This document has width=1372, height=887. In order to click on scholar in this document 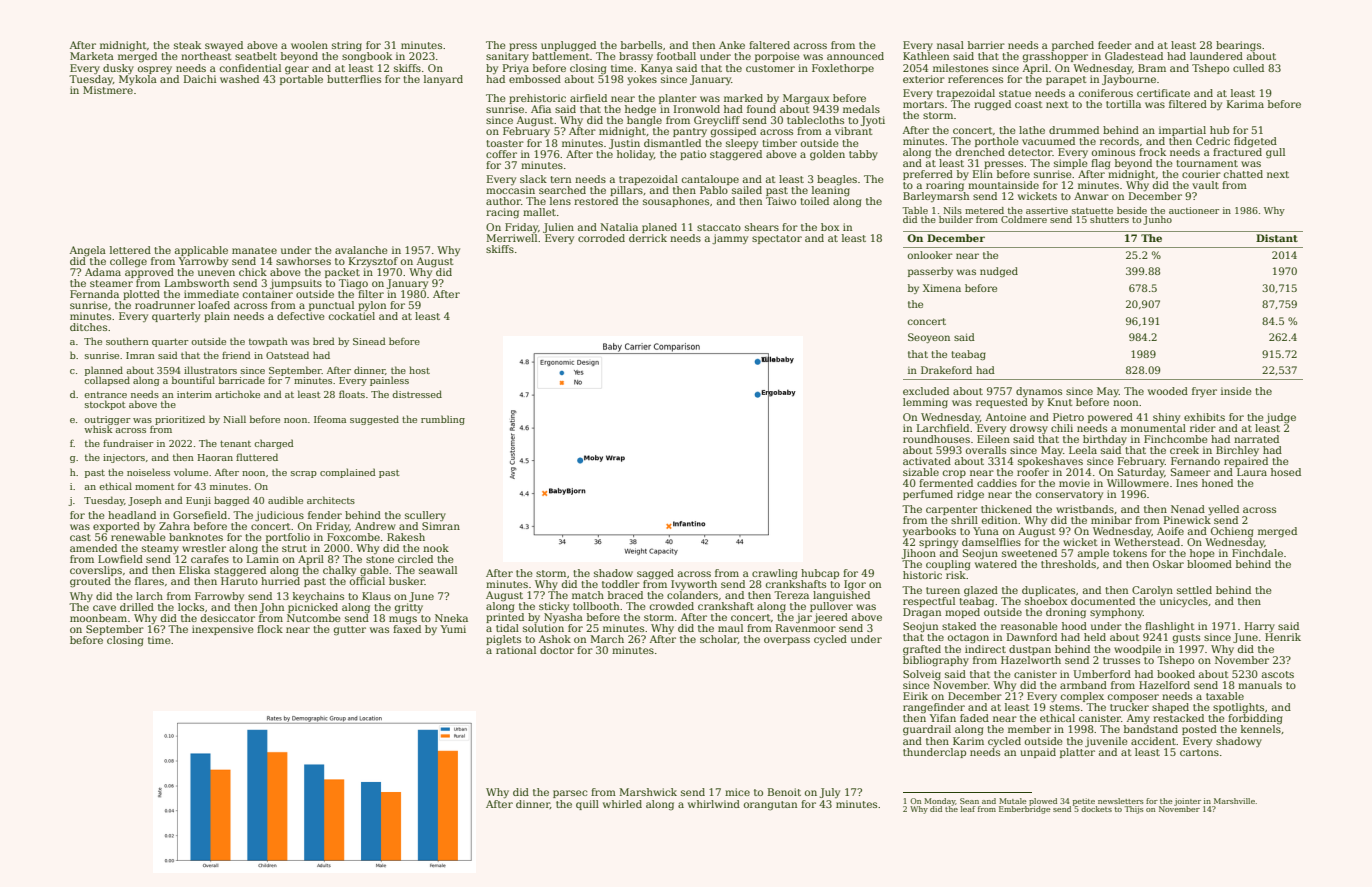, I will do `click(719, 639)`.
